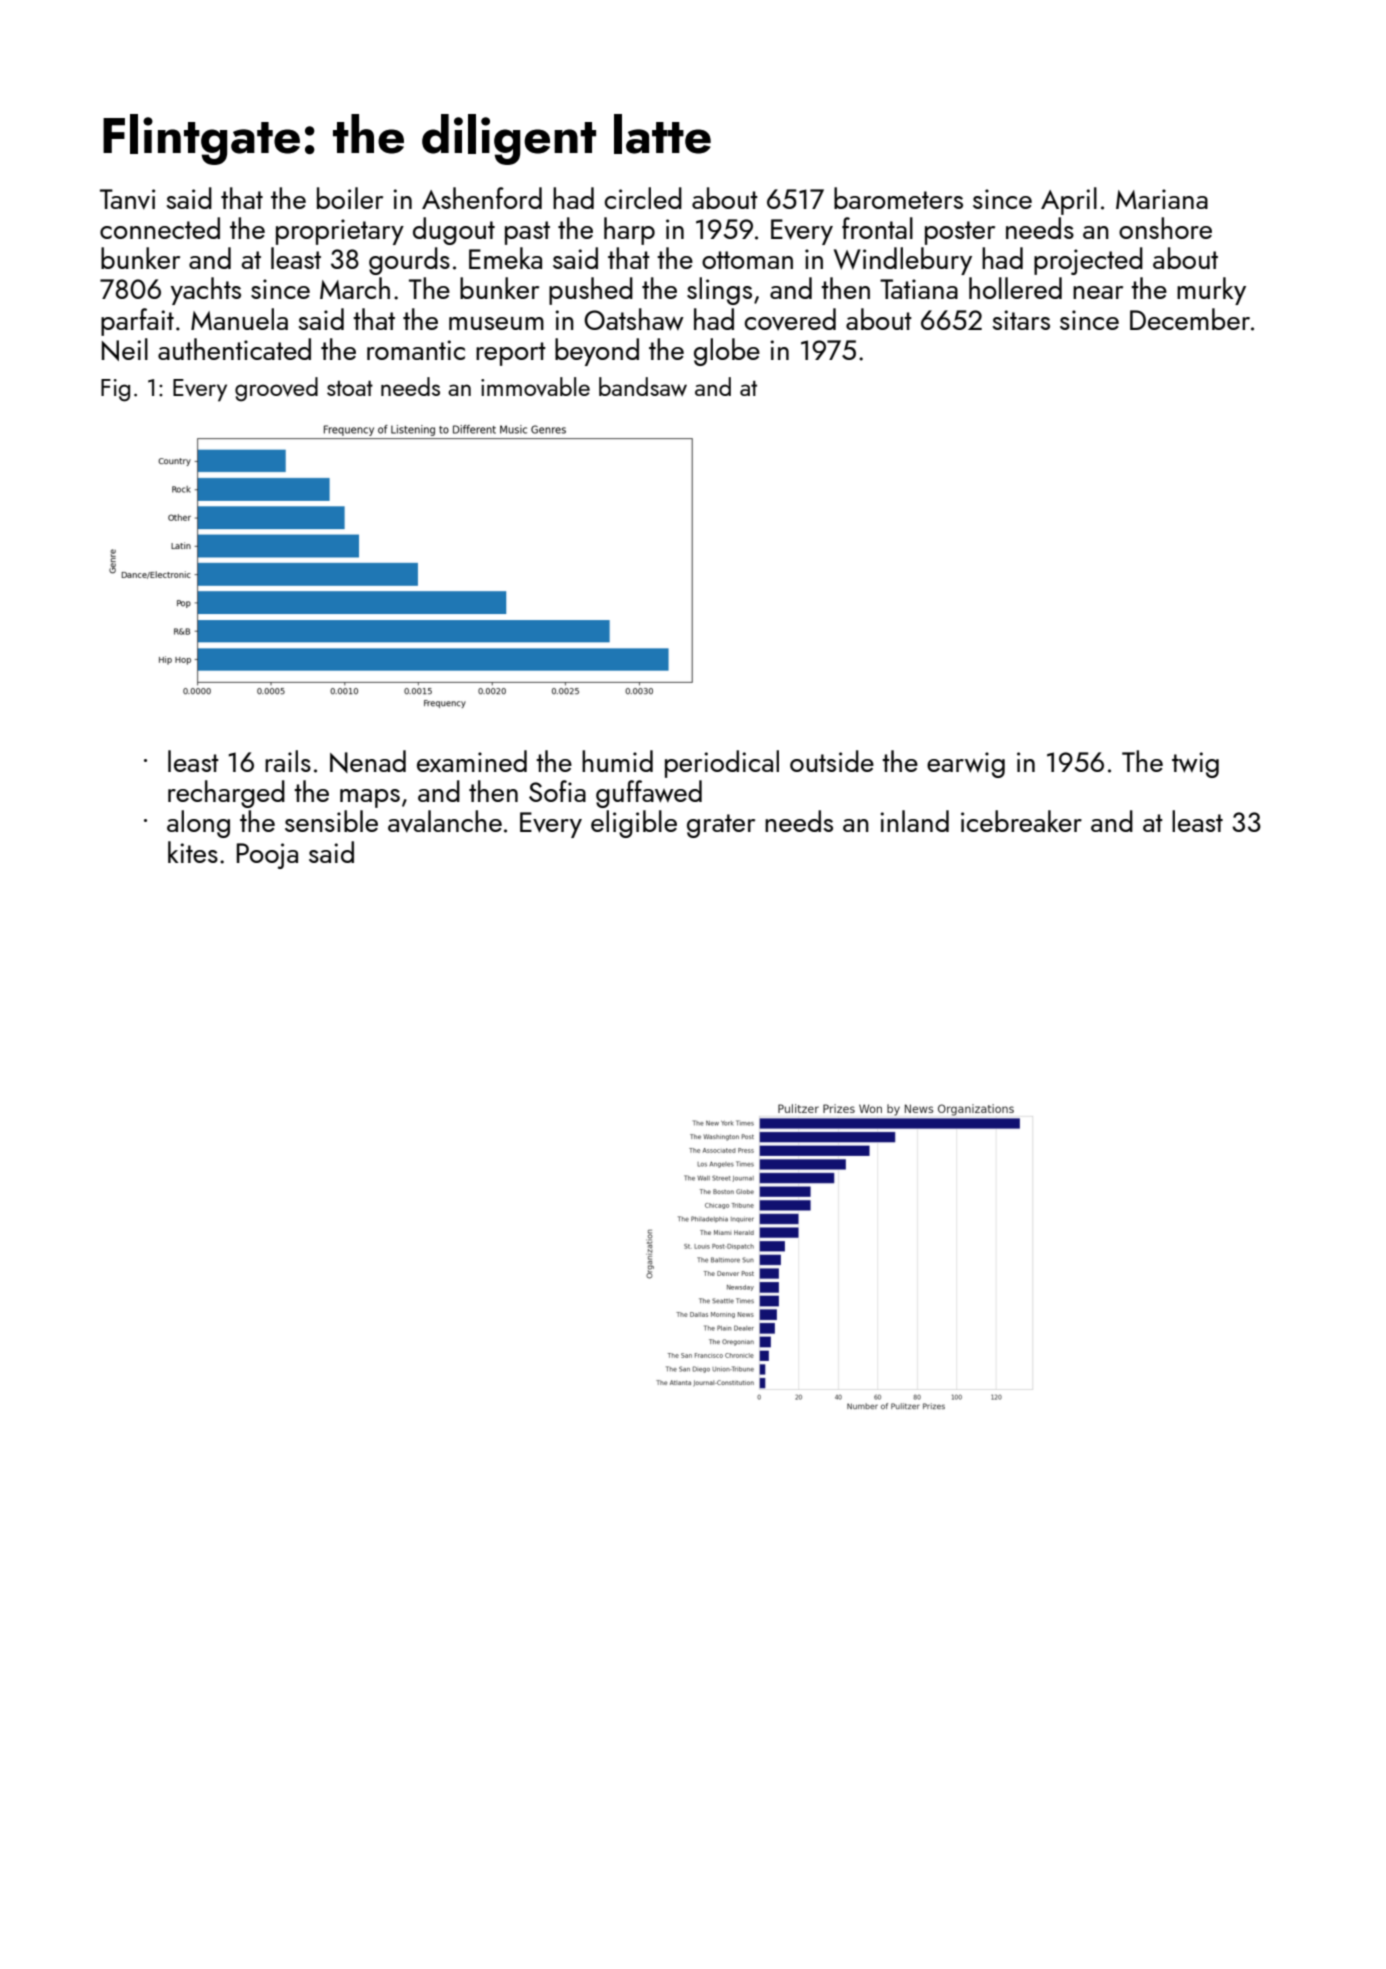 This screenshot has height=1969, width=1386. What do you see at coordinates (790, 319) in the screenshot?
I see `covered` at bounding box center [790, 319].
